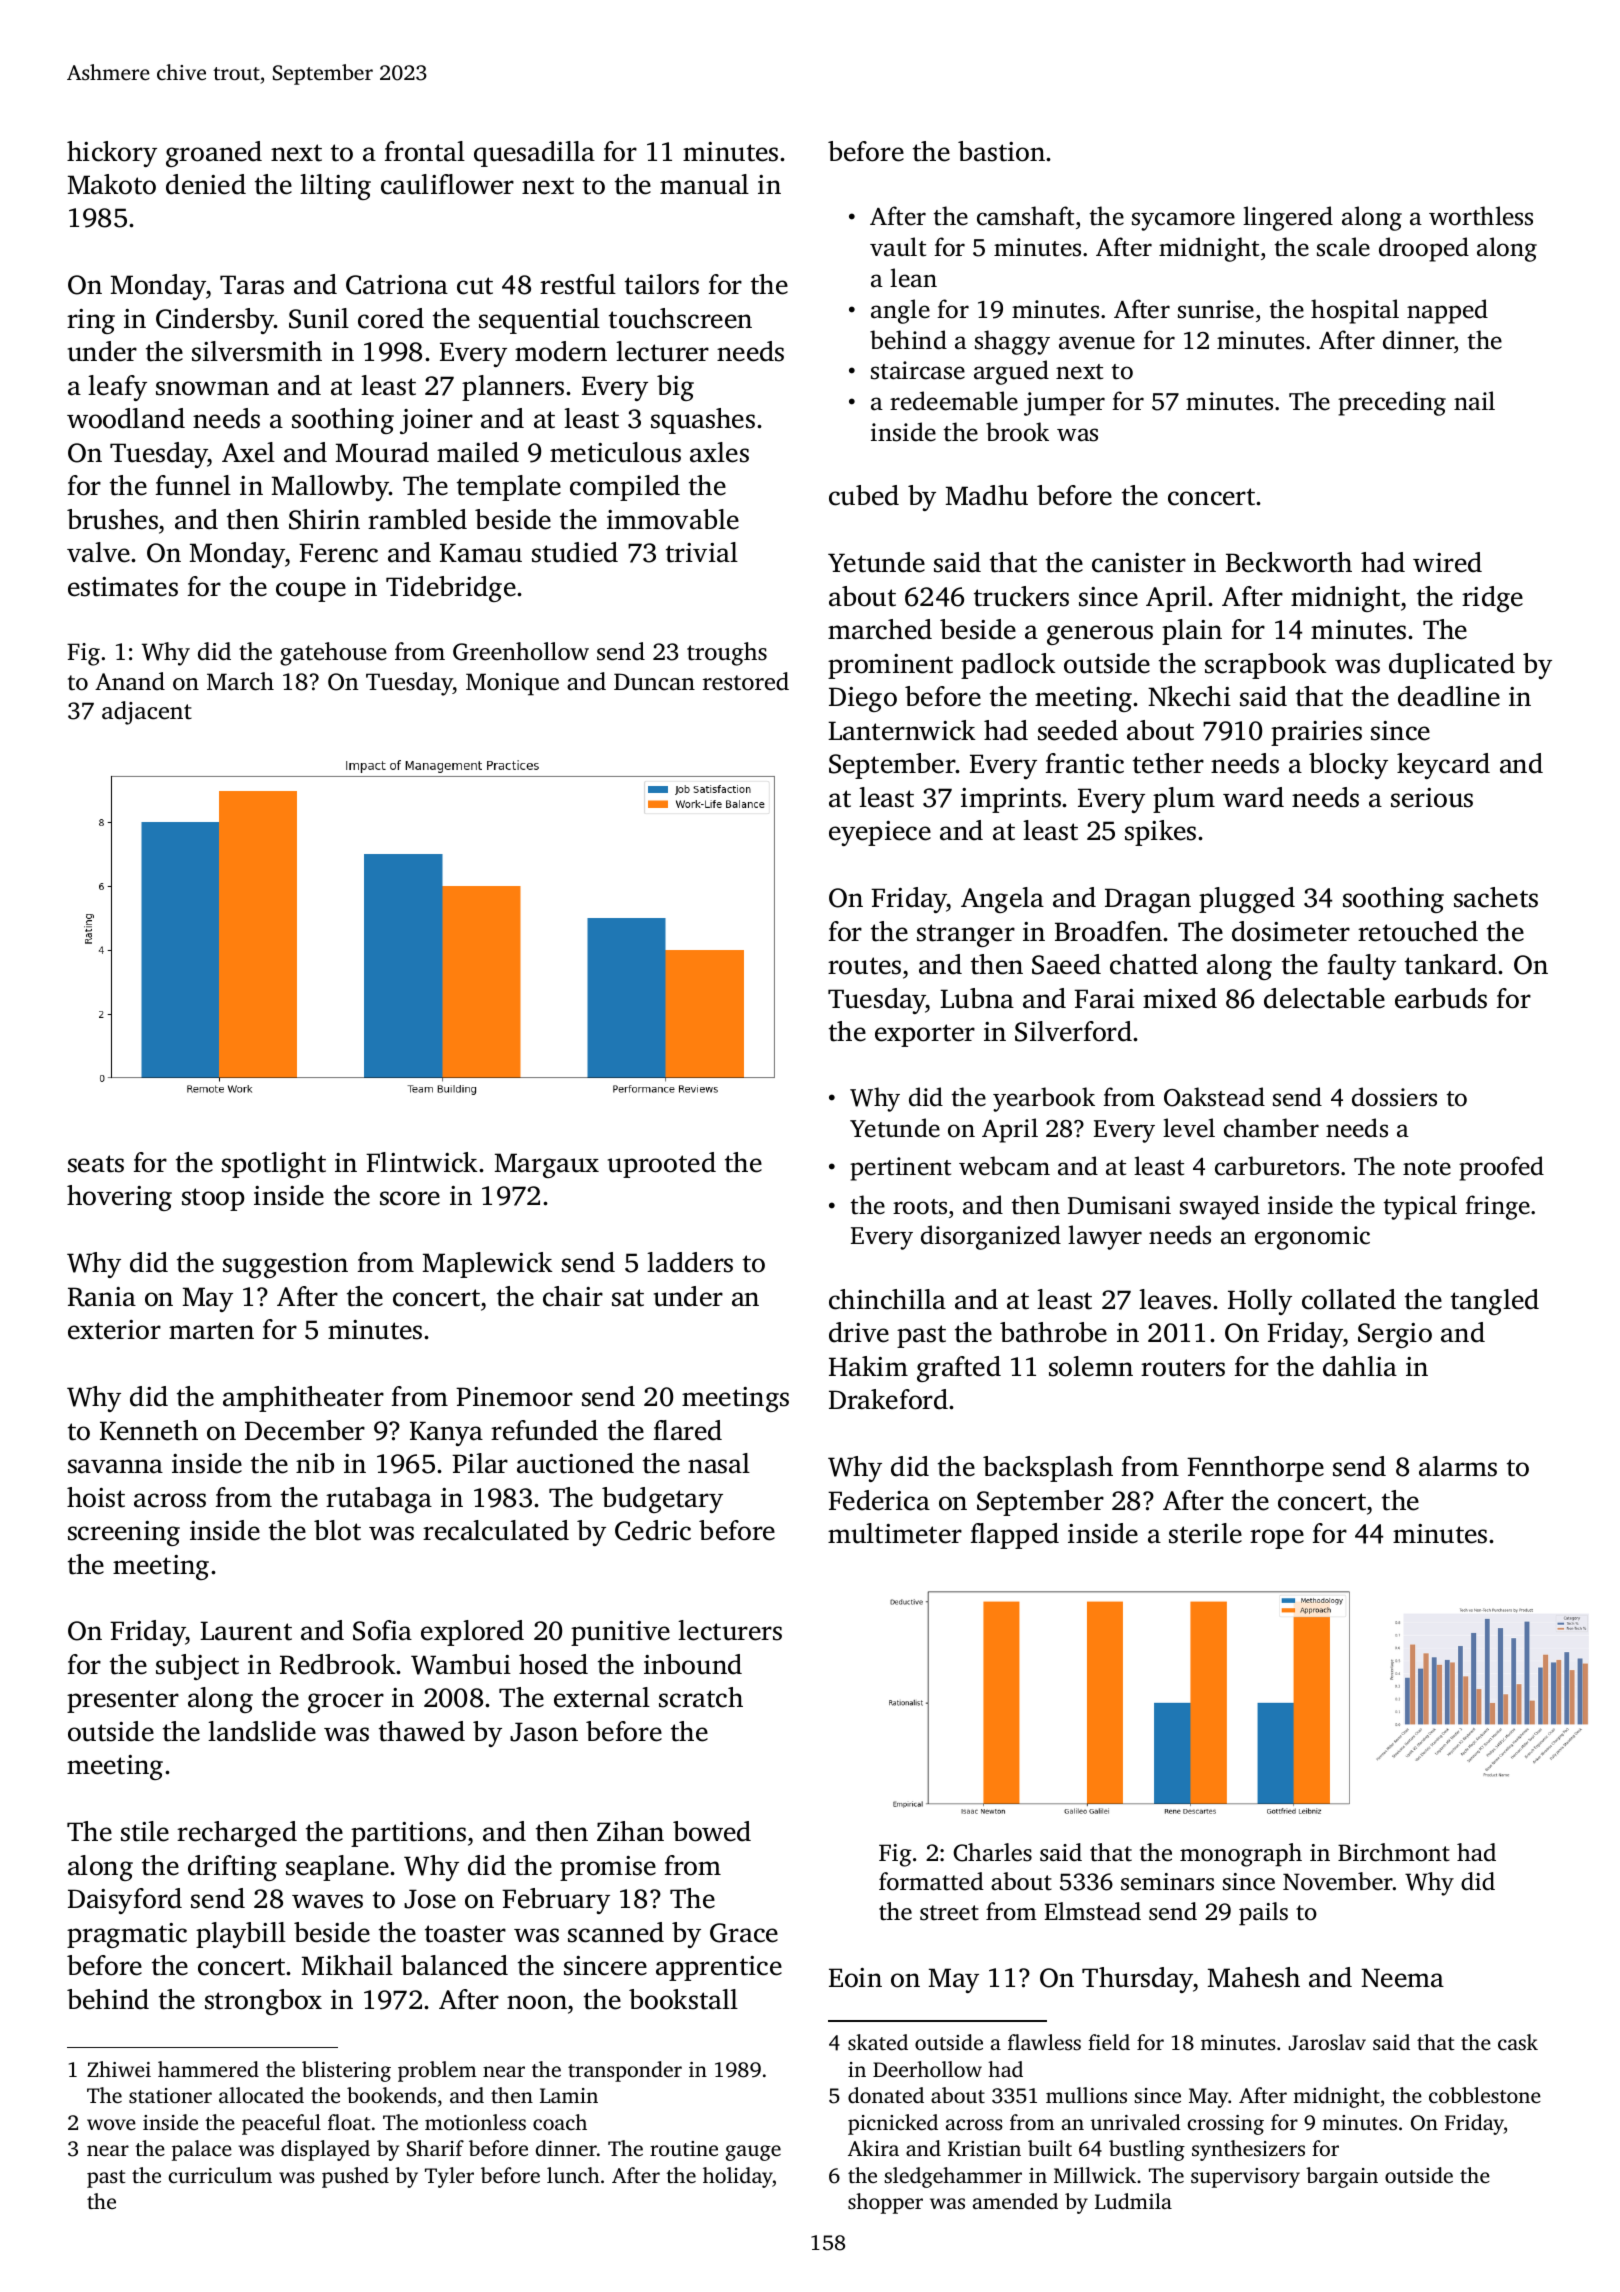 The image size is (1620, 2292). What do you see at coordinates (885, 2203) in the screenshot?
I see `shopper` at bounding box center [885, 2203].
